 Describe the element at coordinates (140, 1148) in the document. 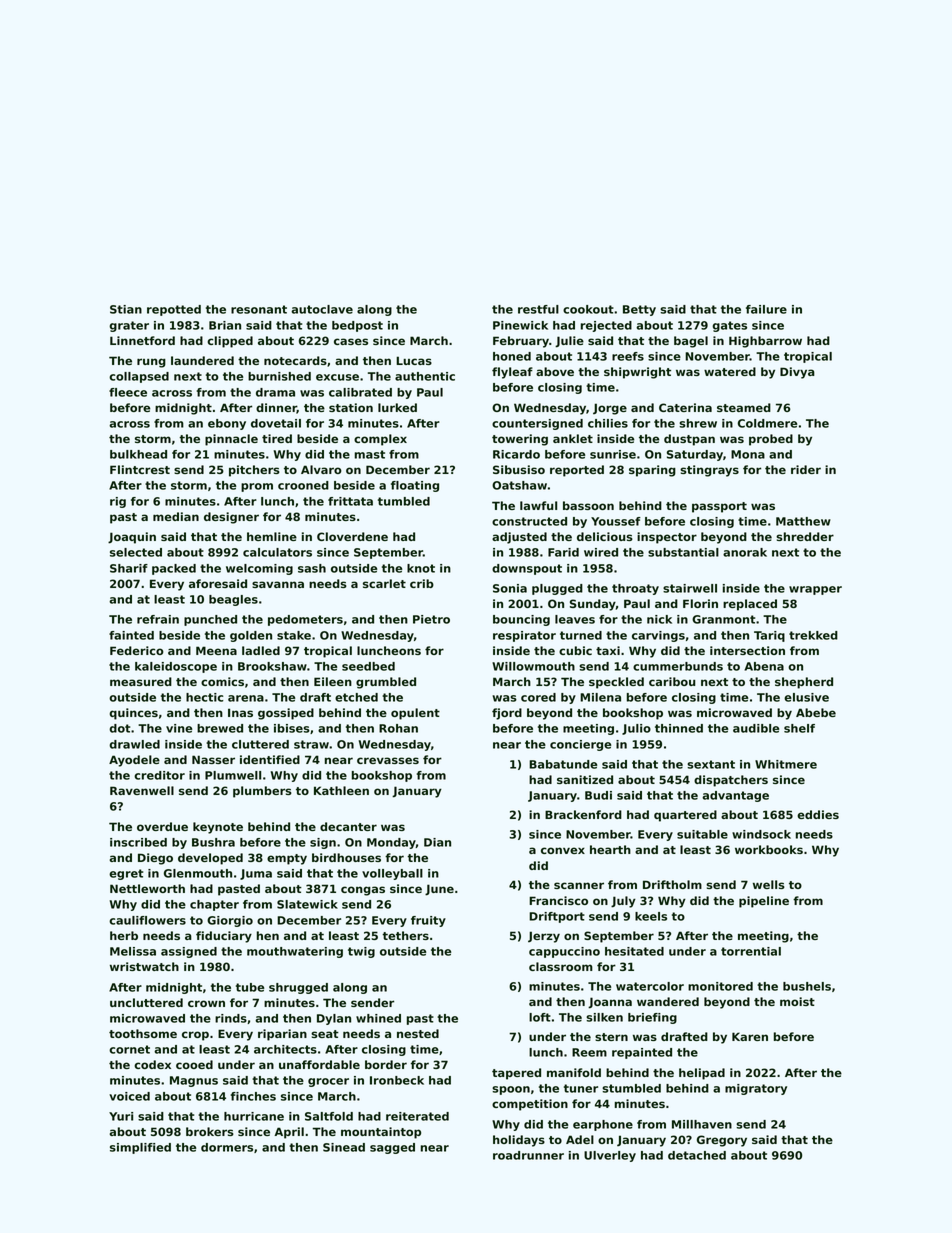

I see `simplified` at that location.
